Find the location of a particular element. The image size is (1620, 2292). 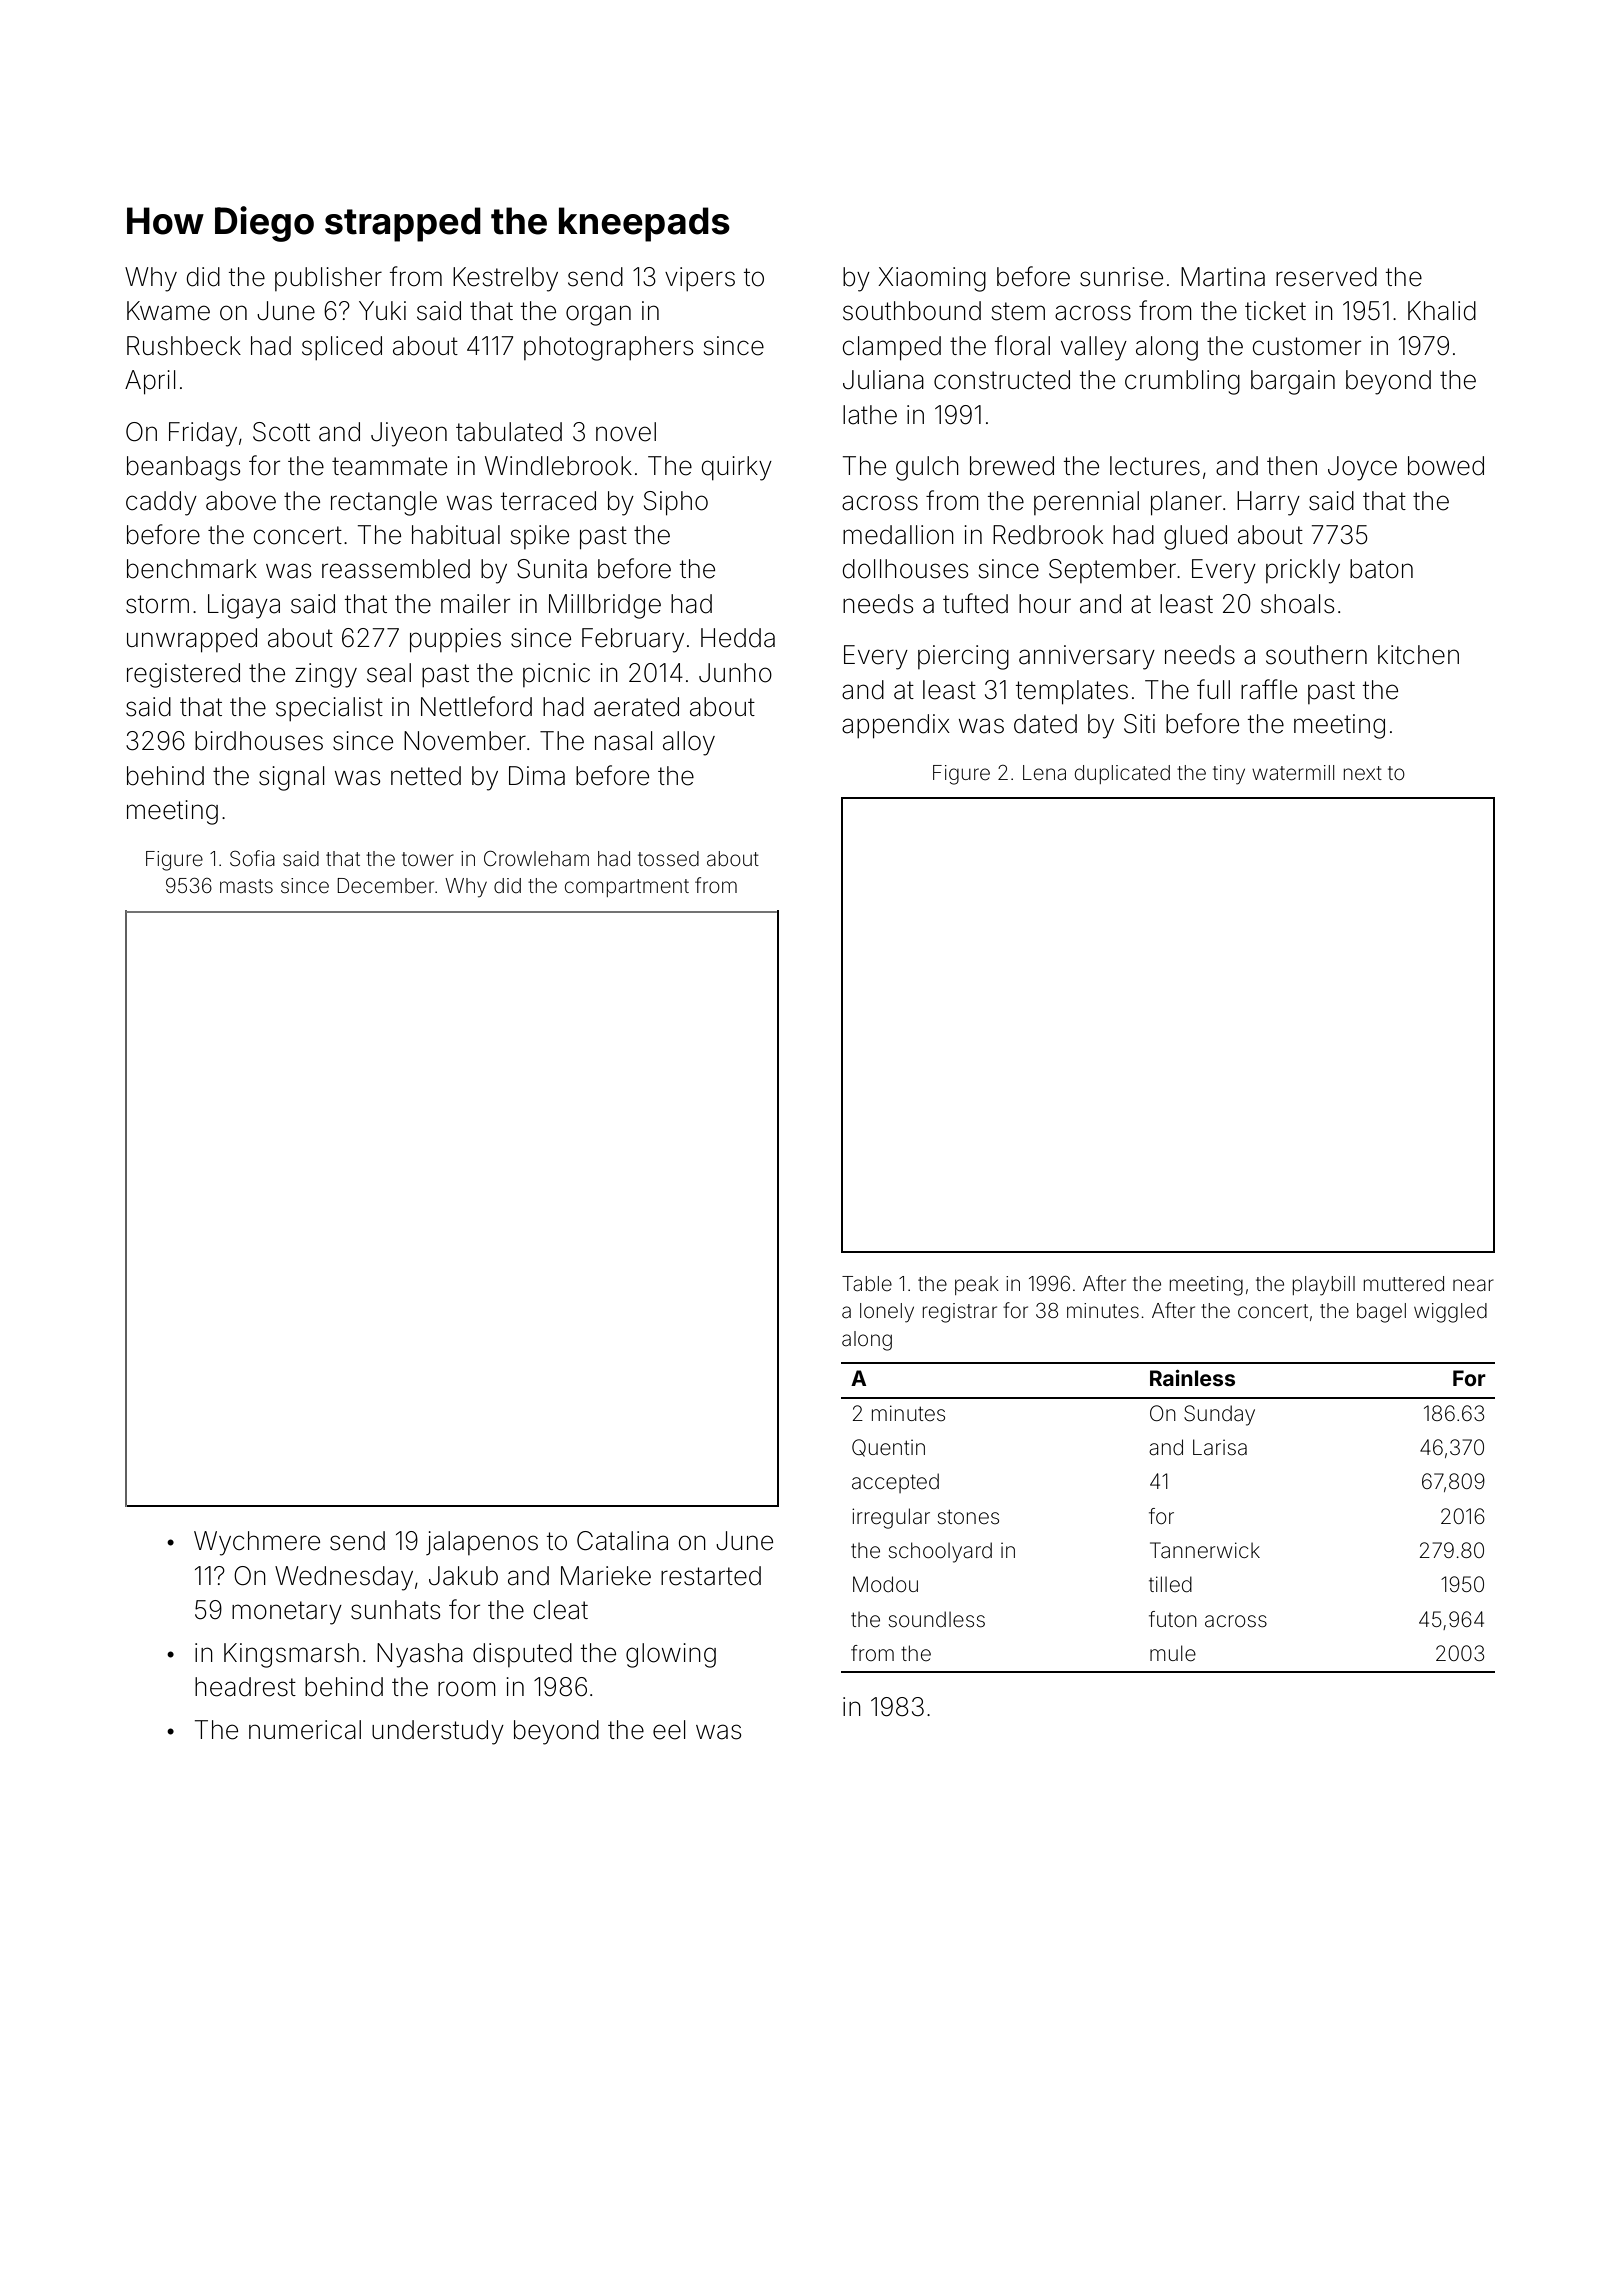

Wychmere is located at coordinates (257, 1543).
